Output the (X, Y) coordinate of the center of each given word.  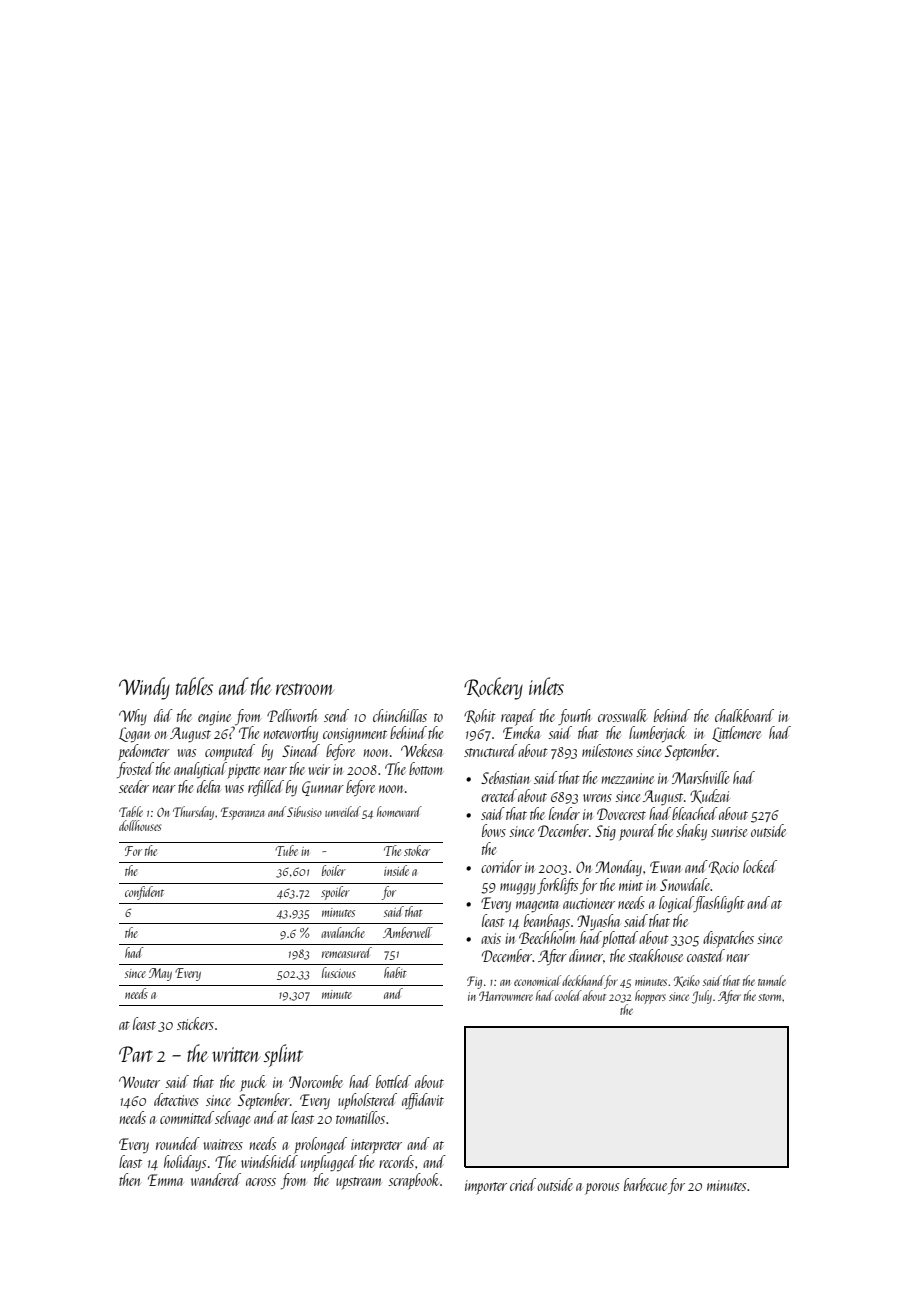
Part (136, 1054)
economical (537, 980)
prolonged (320, 1145)
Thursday (193, 813)
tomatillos (360, 1117)
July (702, 997)
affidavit (423, 1101)
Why (133, 717)
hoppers (650, 997)
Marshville (700, 777)
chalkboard (744, 715)
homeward (399, 811)
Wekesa (421, 750)
